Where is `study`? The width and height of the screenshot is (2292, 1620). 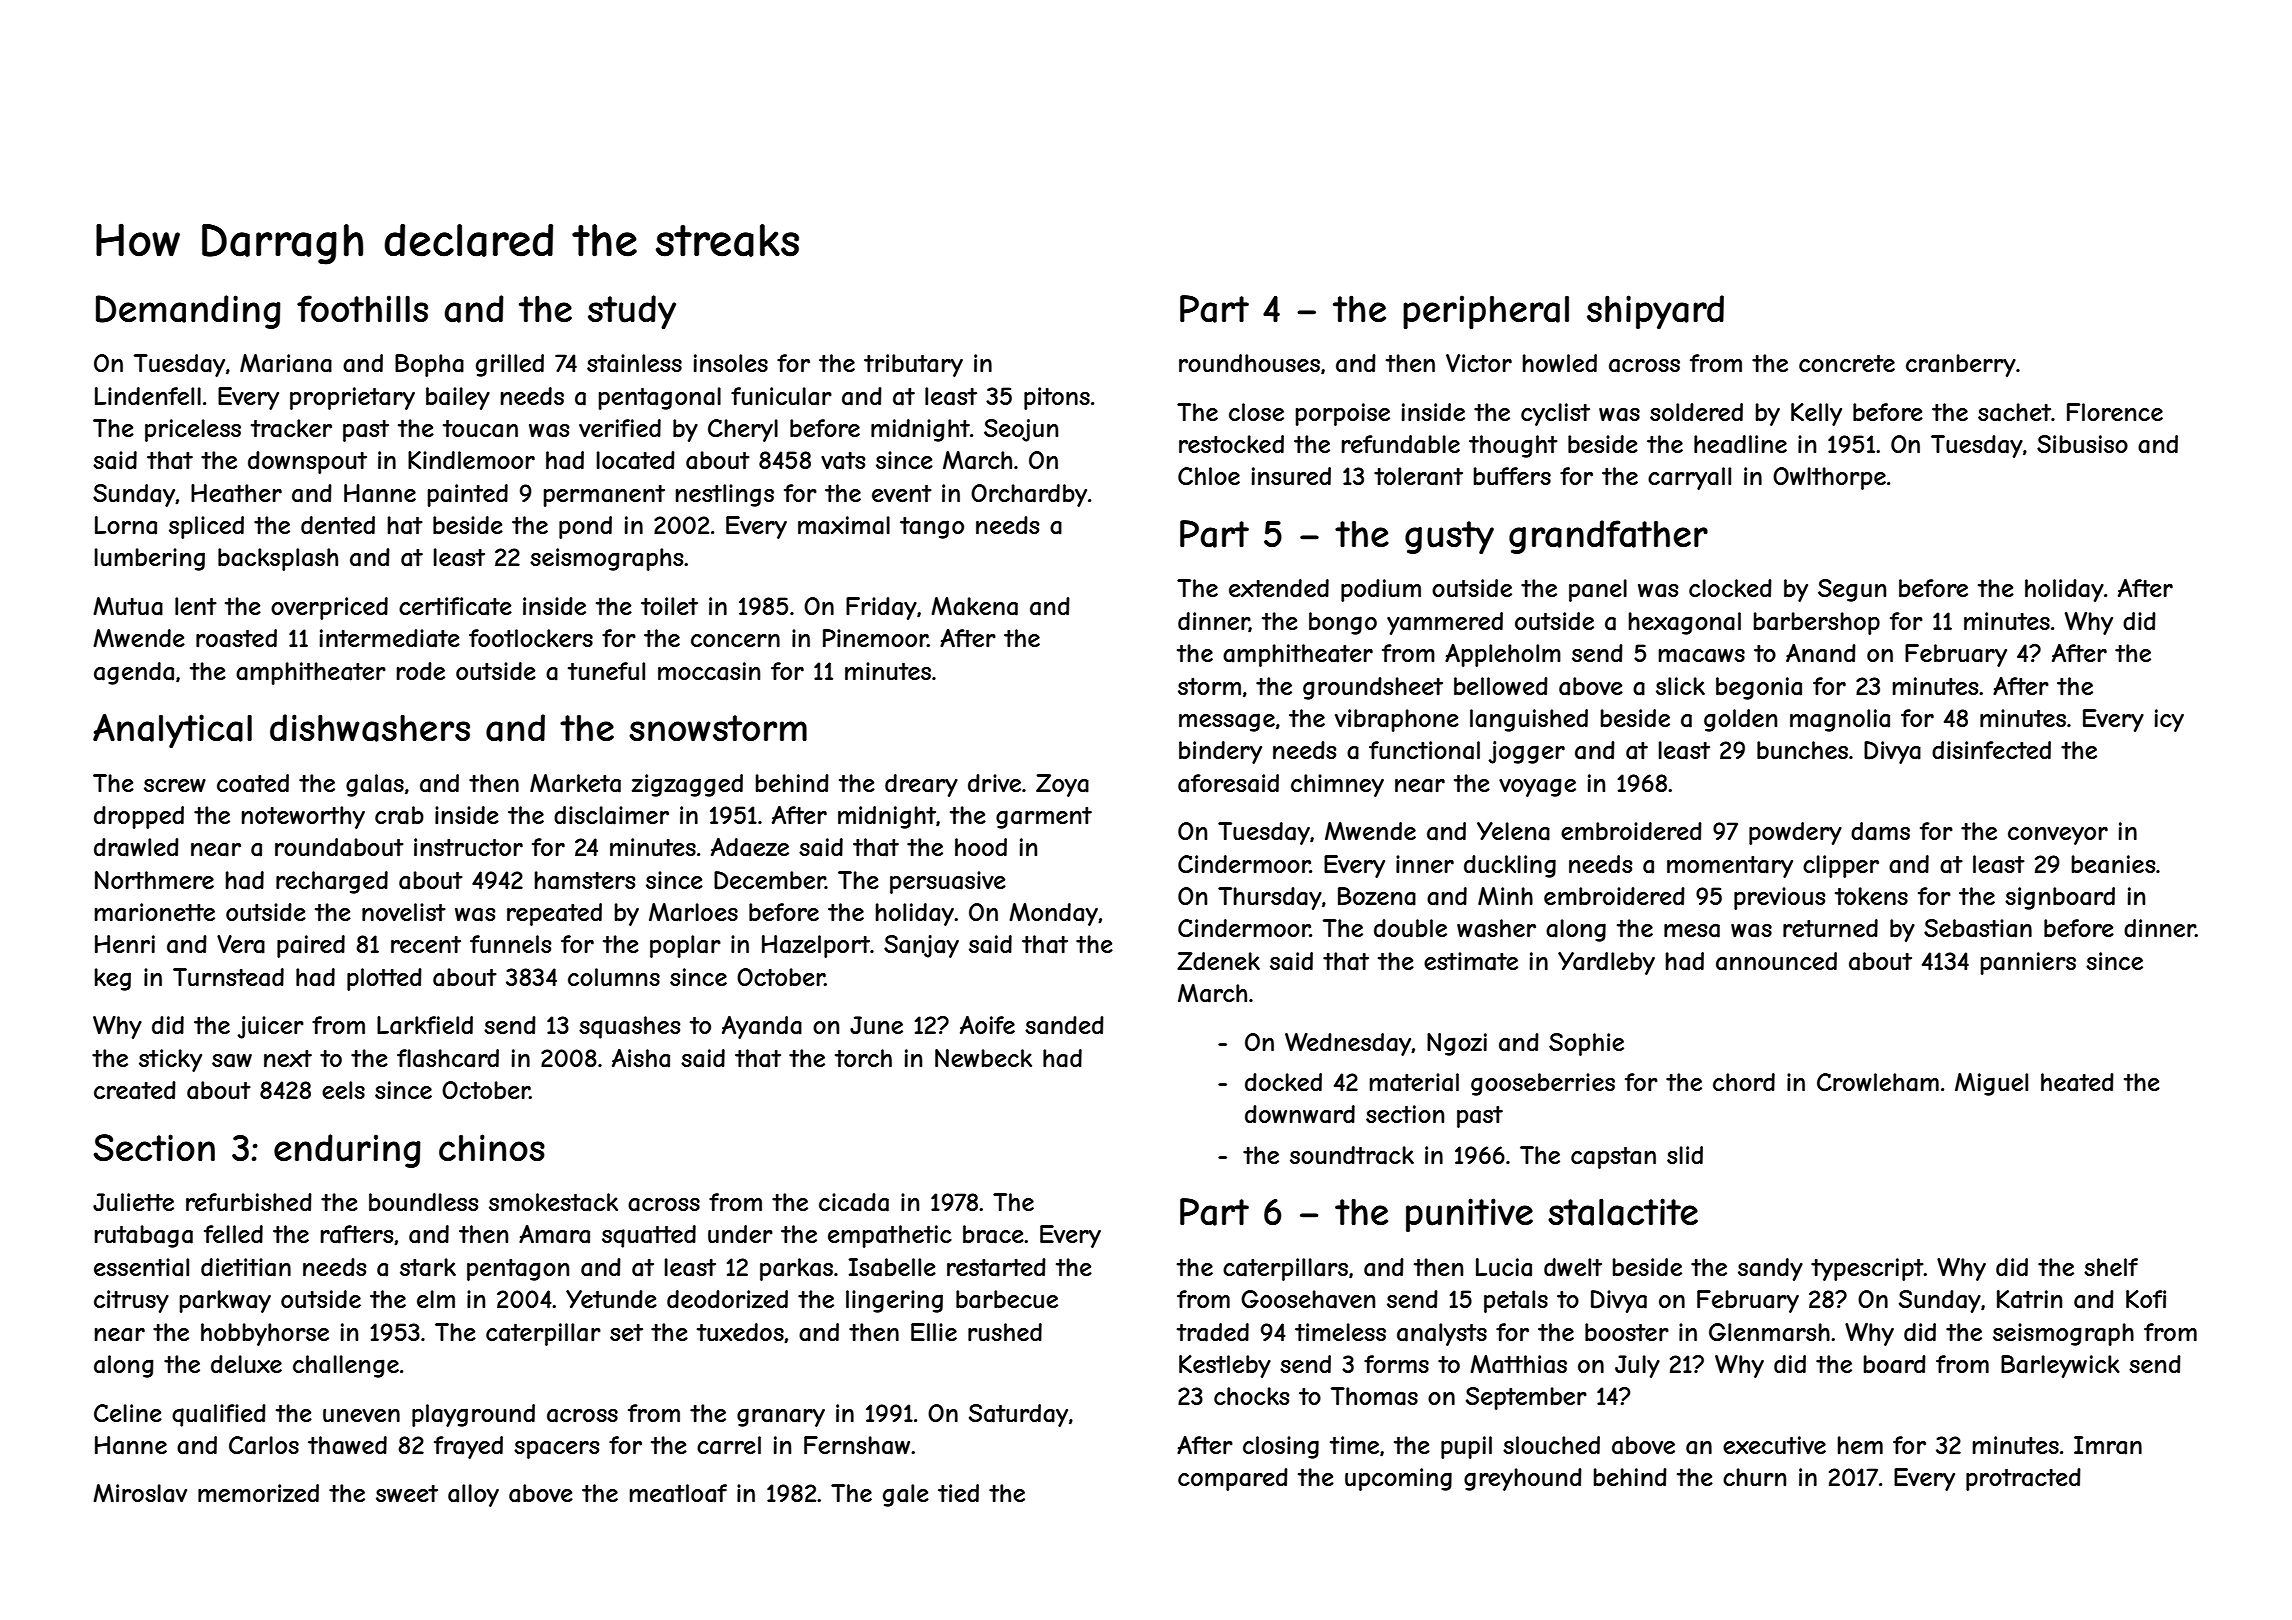
study is located at coordinates (632, 312).
